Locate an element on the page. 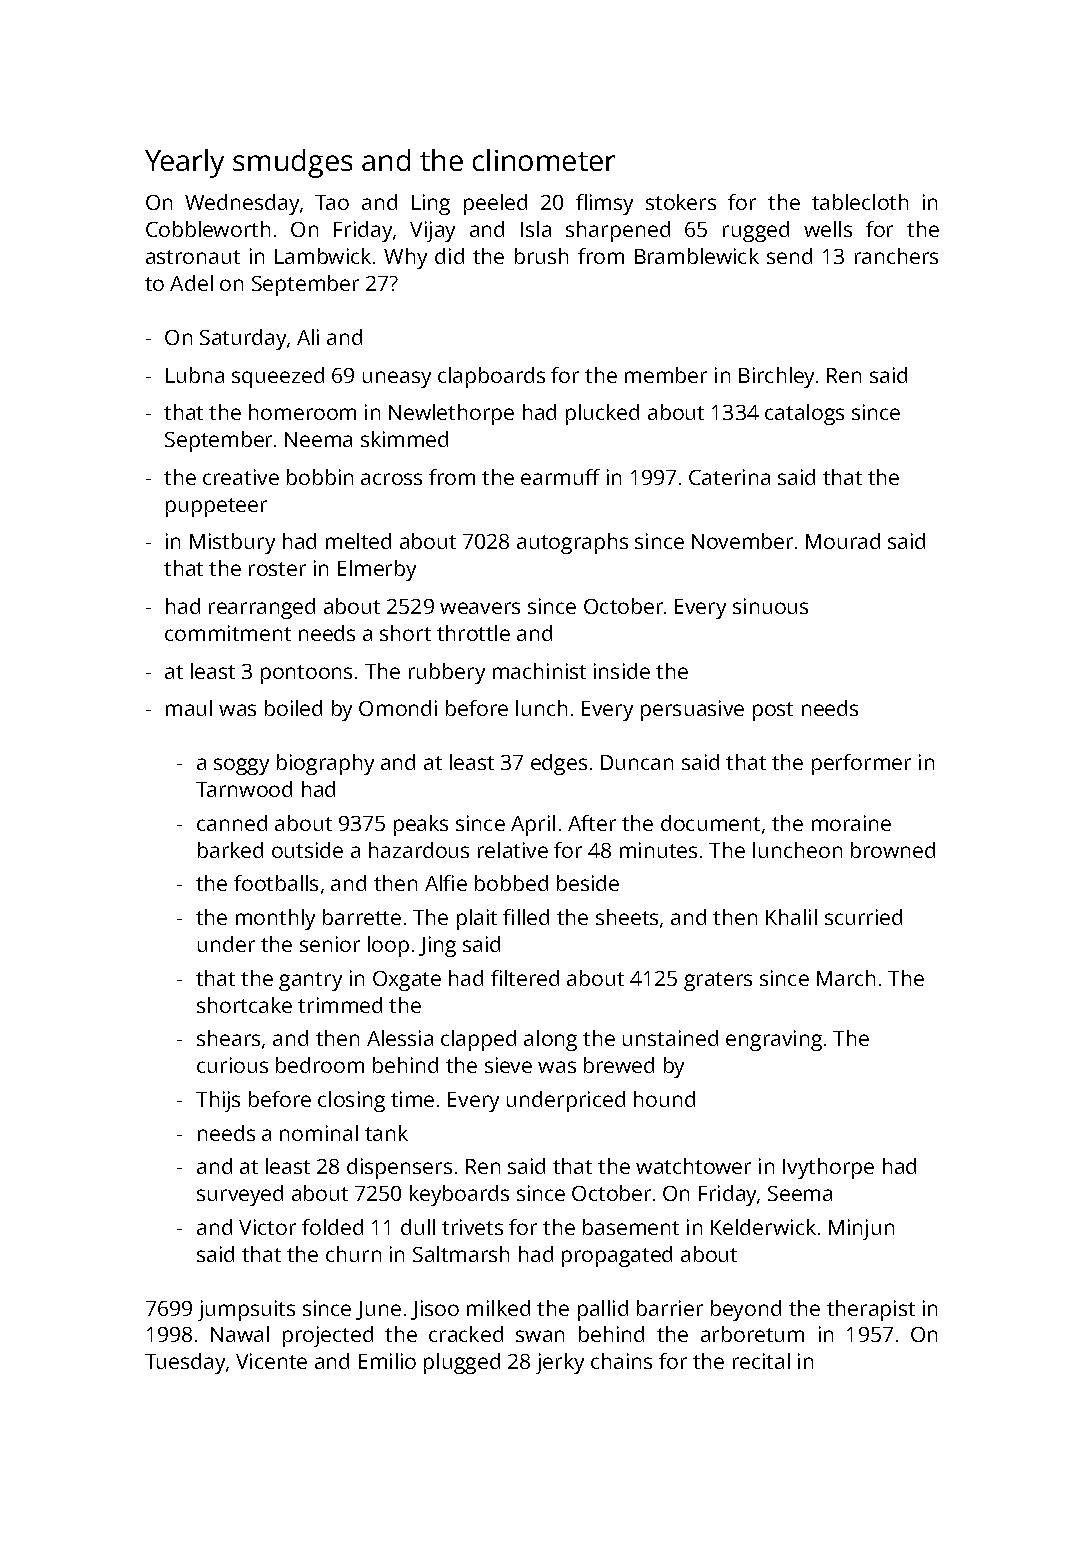  basement is located at coordinates (631, 1227).
